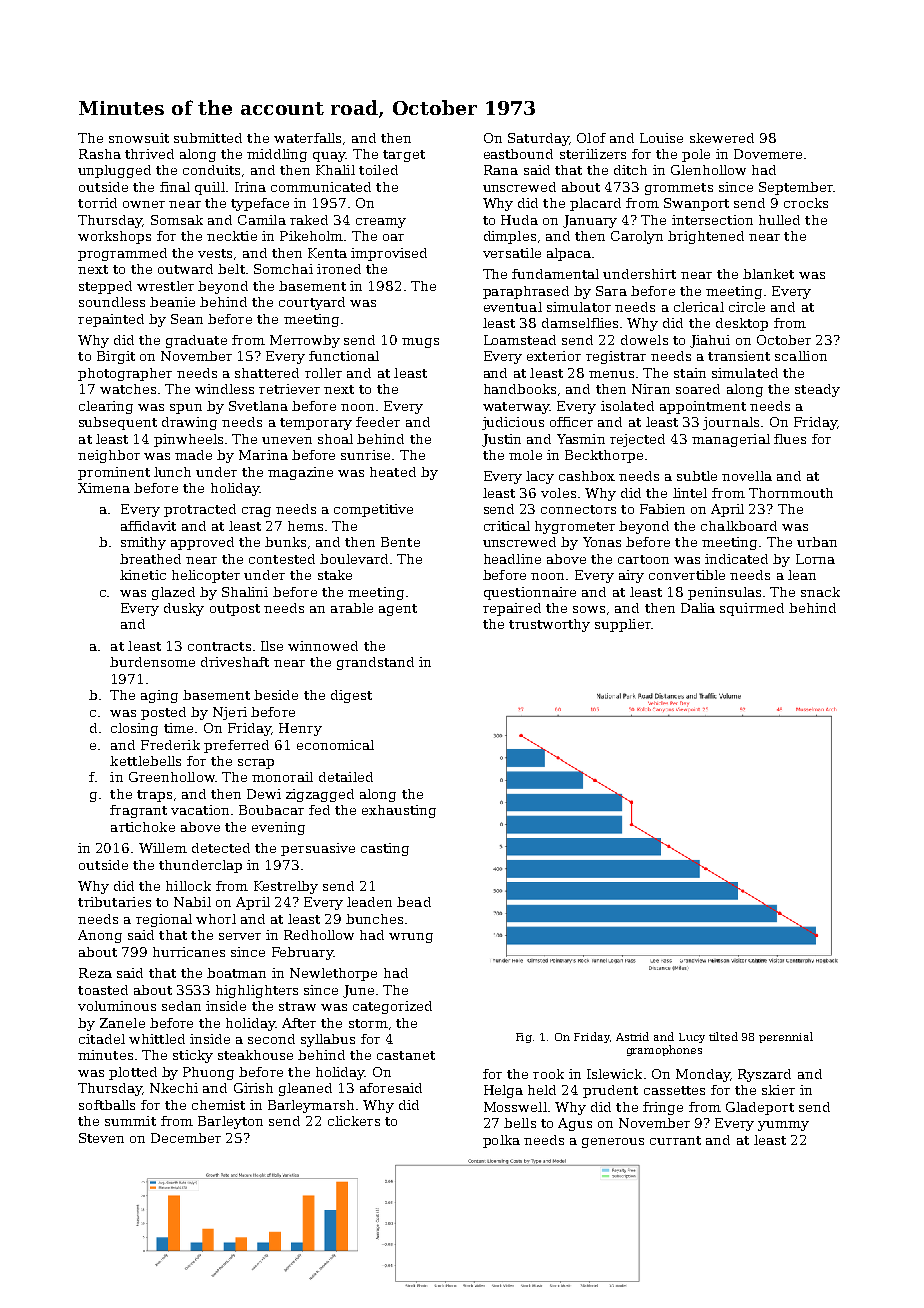 This screenshot has height=1308, width=924. Describe the element at coordinates (339, 269) in the screenshot. I see `ironed` at that location.
